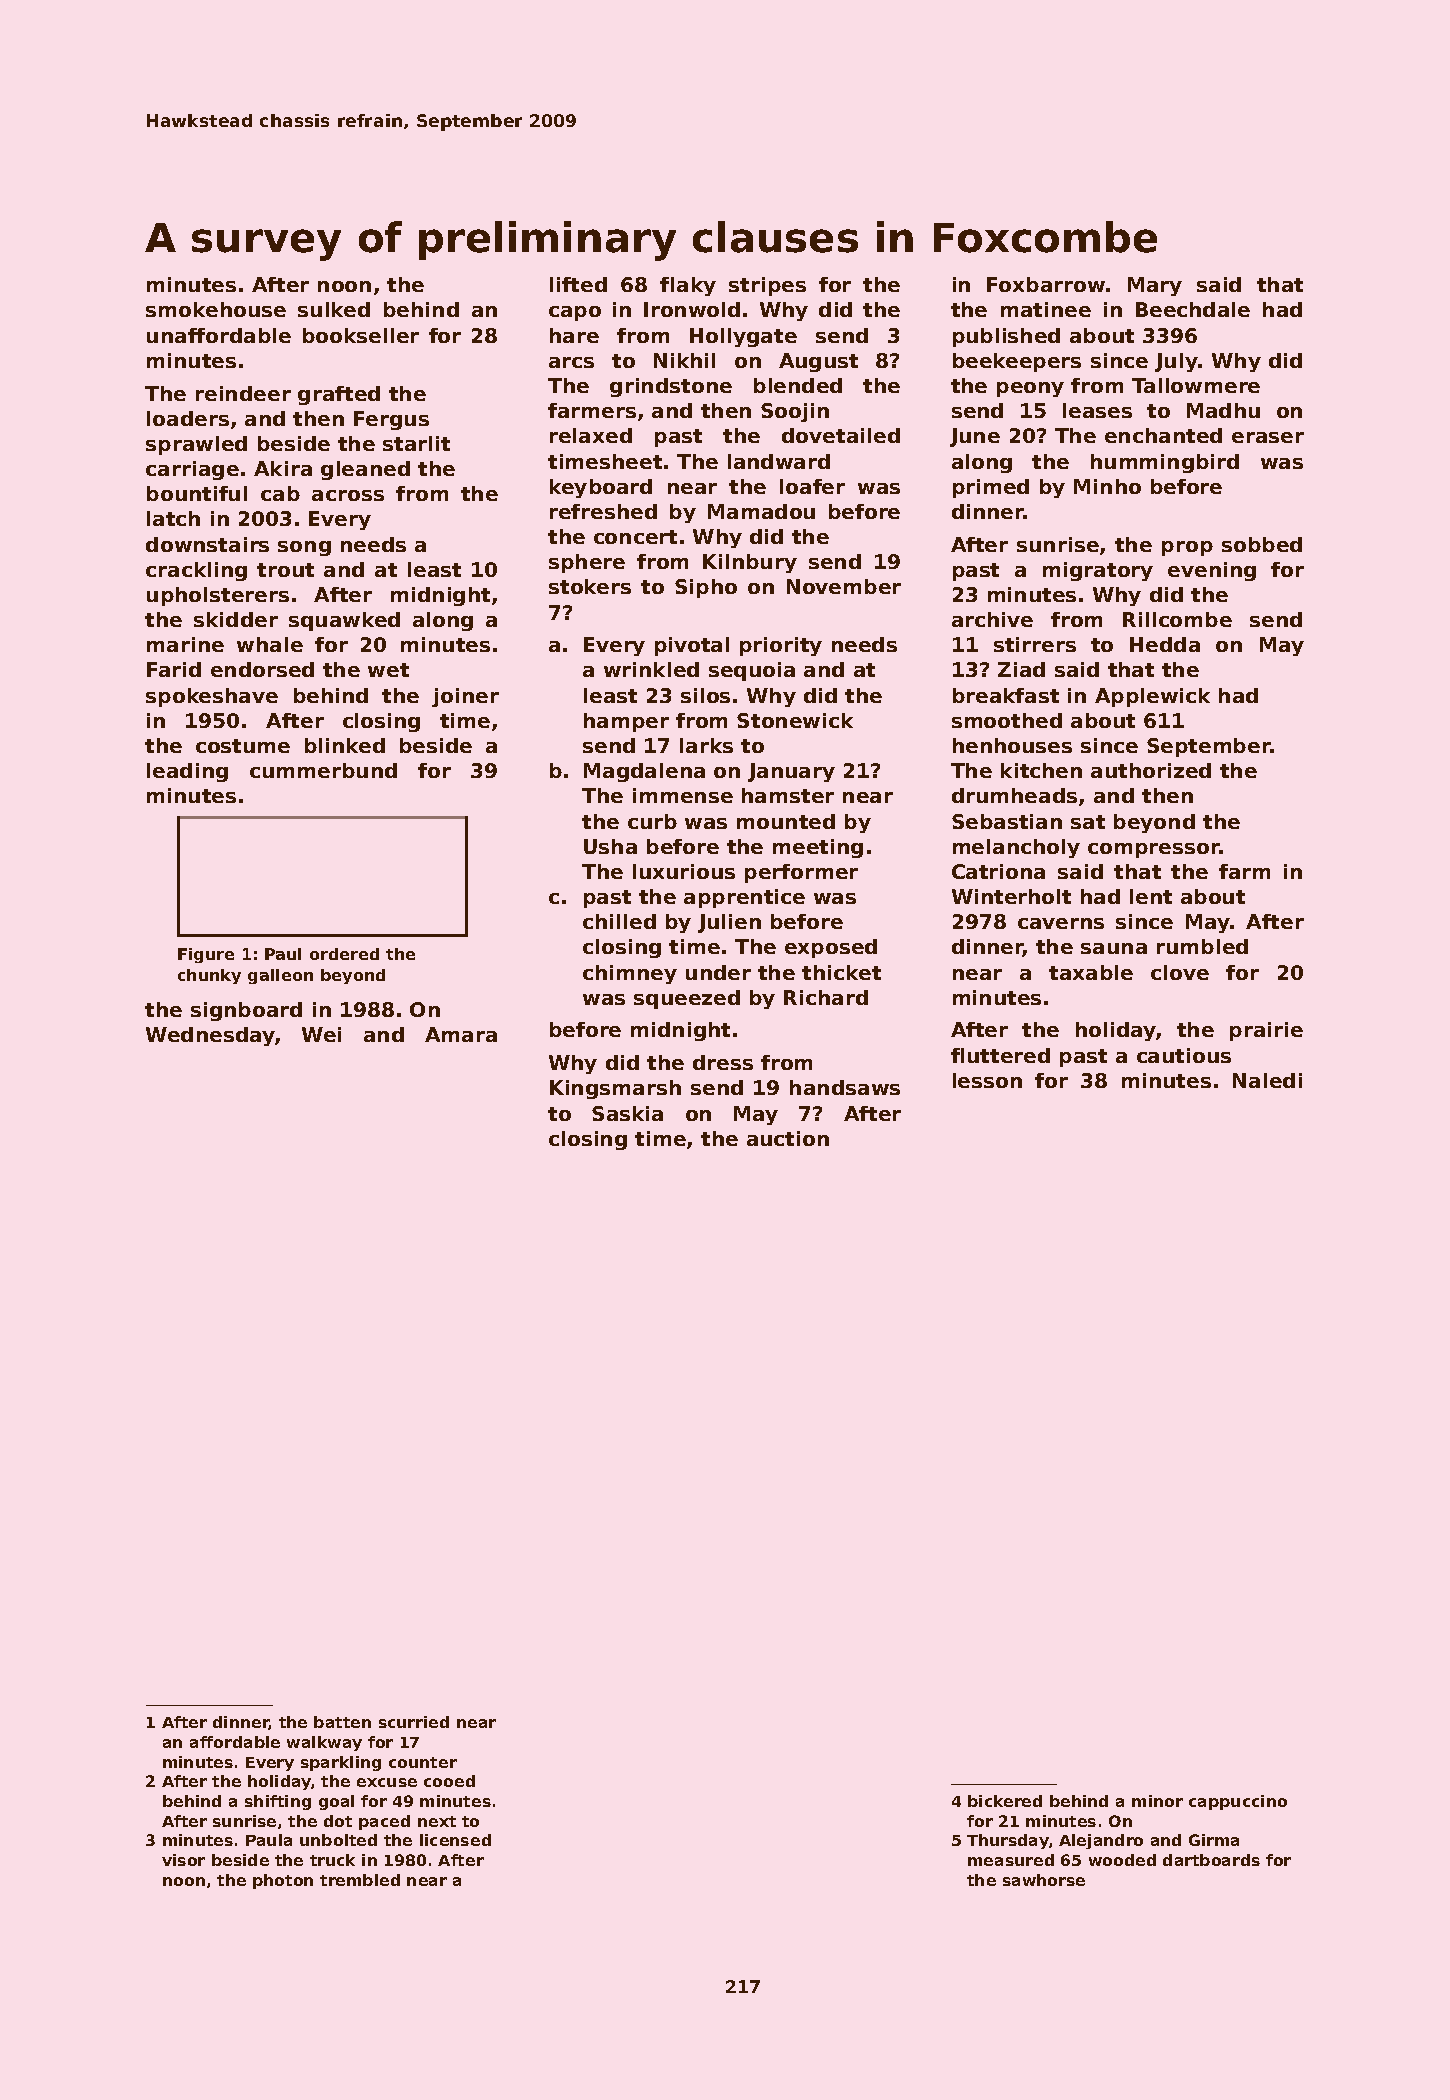 This screenshot has width=1450, height=2100. What do you see at coordinates (1211, 1860) in the screenshot?
I see `dartboards` at bounding box center [1211, 1860].
